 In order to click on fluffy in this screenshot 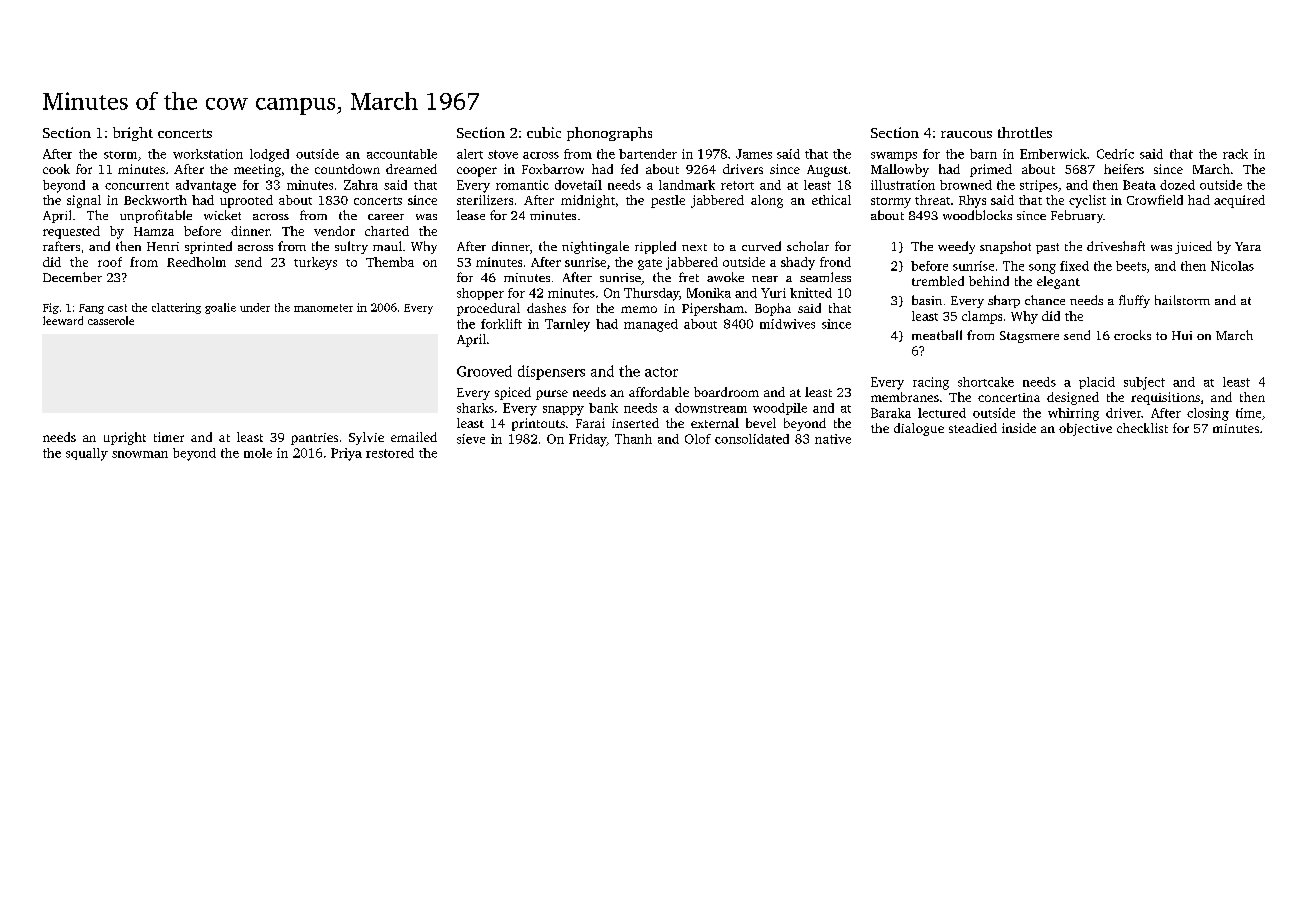, I will do `click(1134, 301)`.
